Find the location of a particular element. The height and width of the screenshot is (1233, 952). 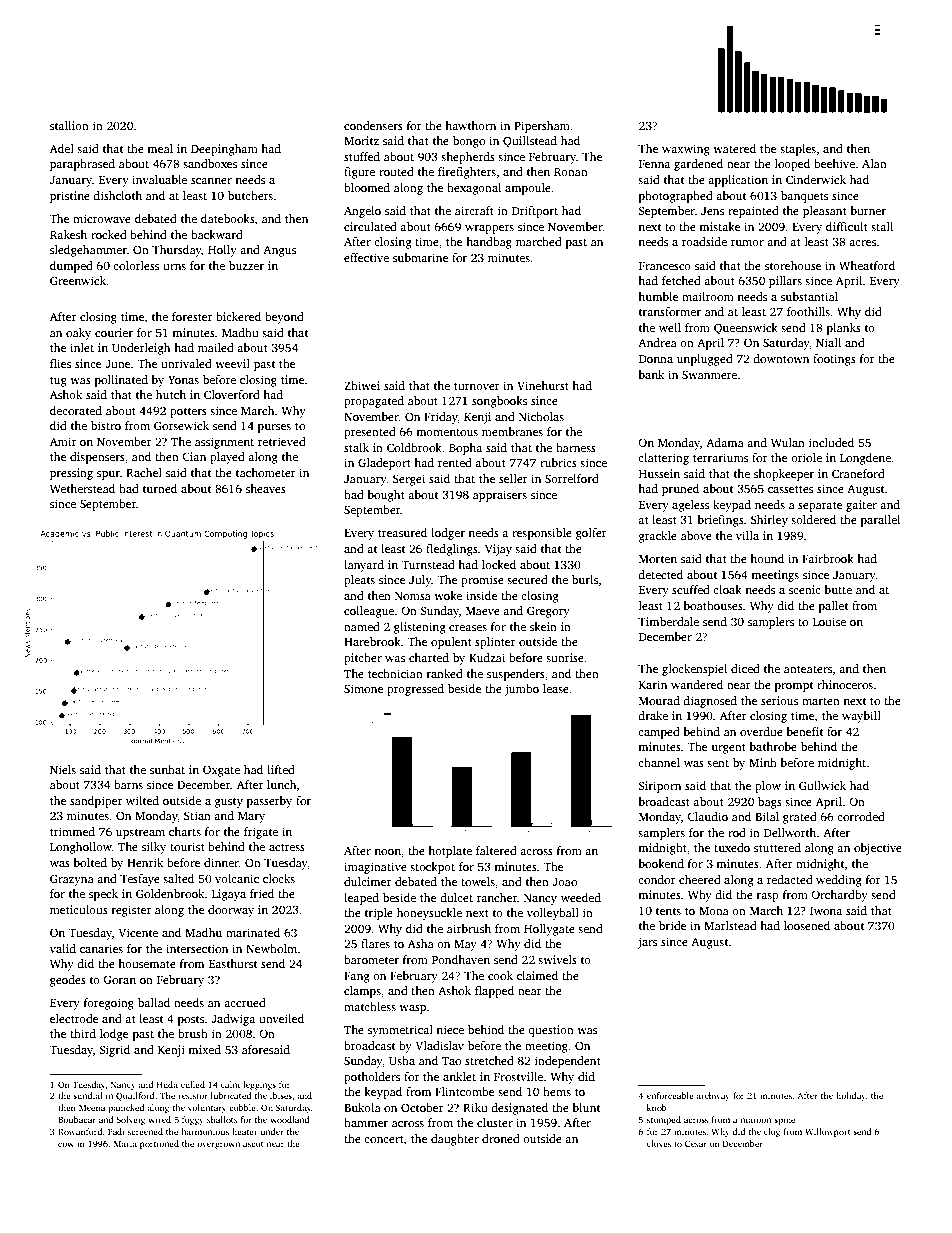

dulcet is located at coordinates (456, 897).
